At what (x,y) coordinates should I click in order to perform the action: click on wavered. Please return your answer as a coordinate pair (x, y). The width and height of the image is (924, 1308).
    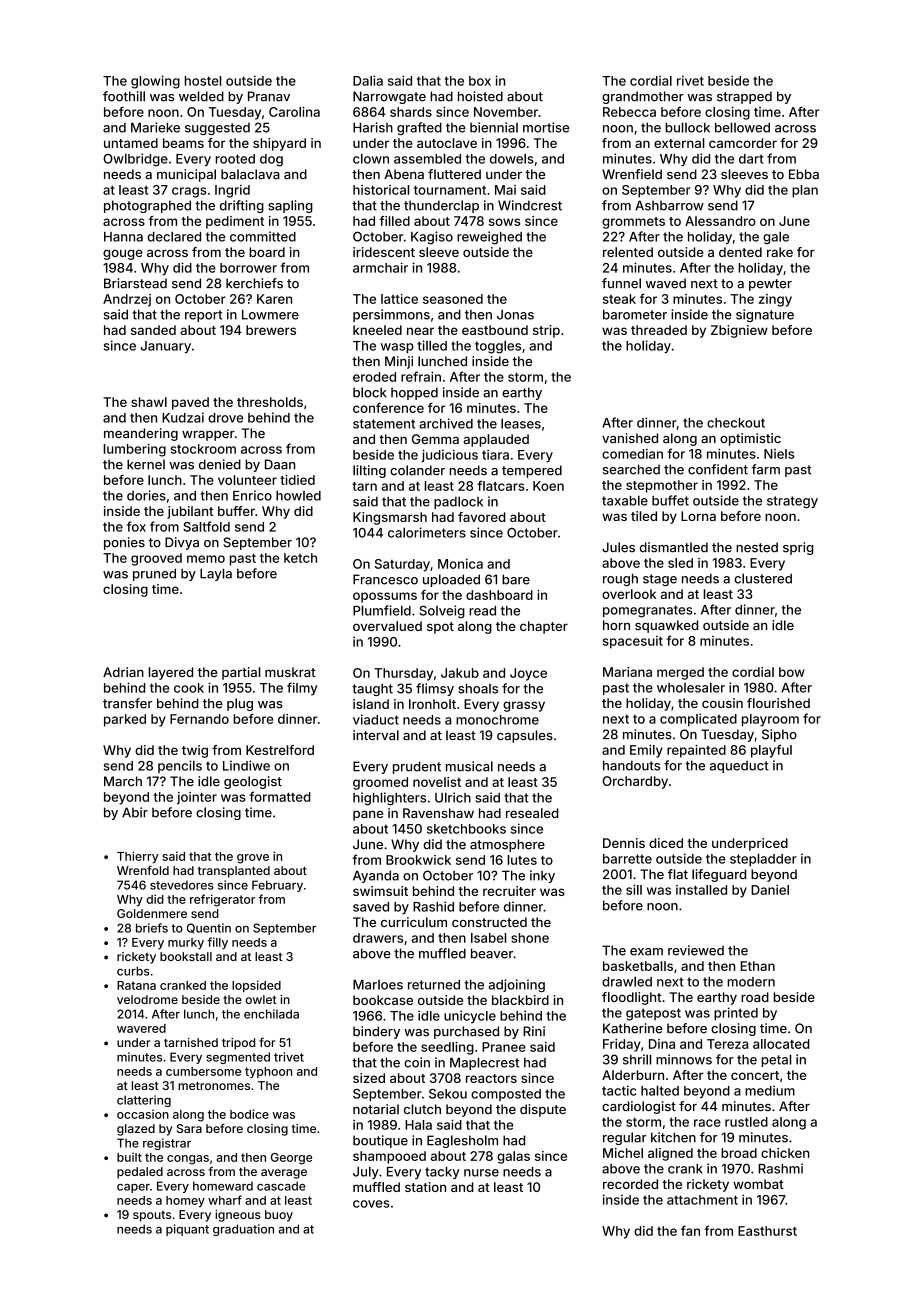
    Looking at the image, I should click on (141, 1028).
